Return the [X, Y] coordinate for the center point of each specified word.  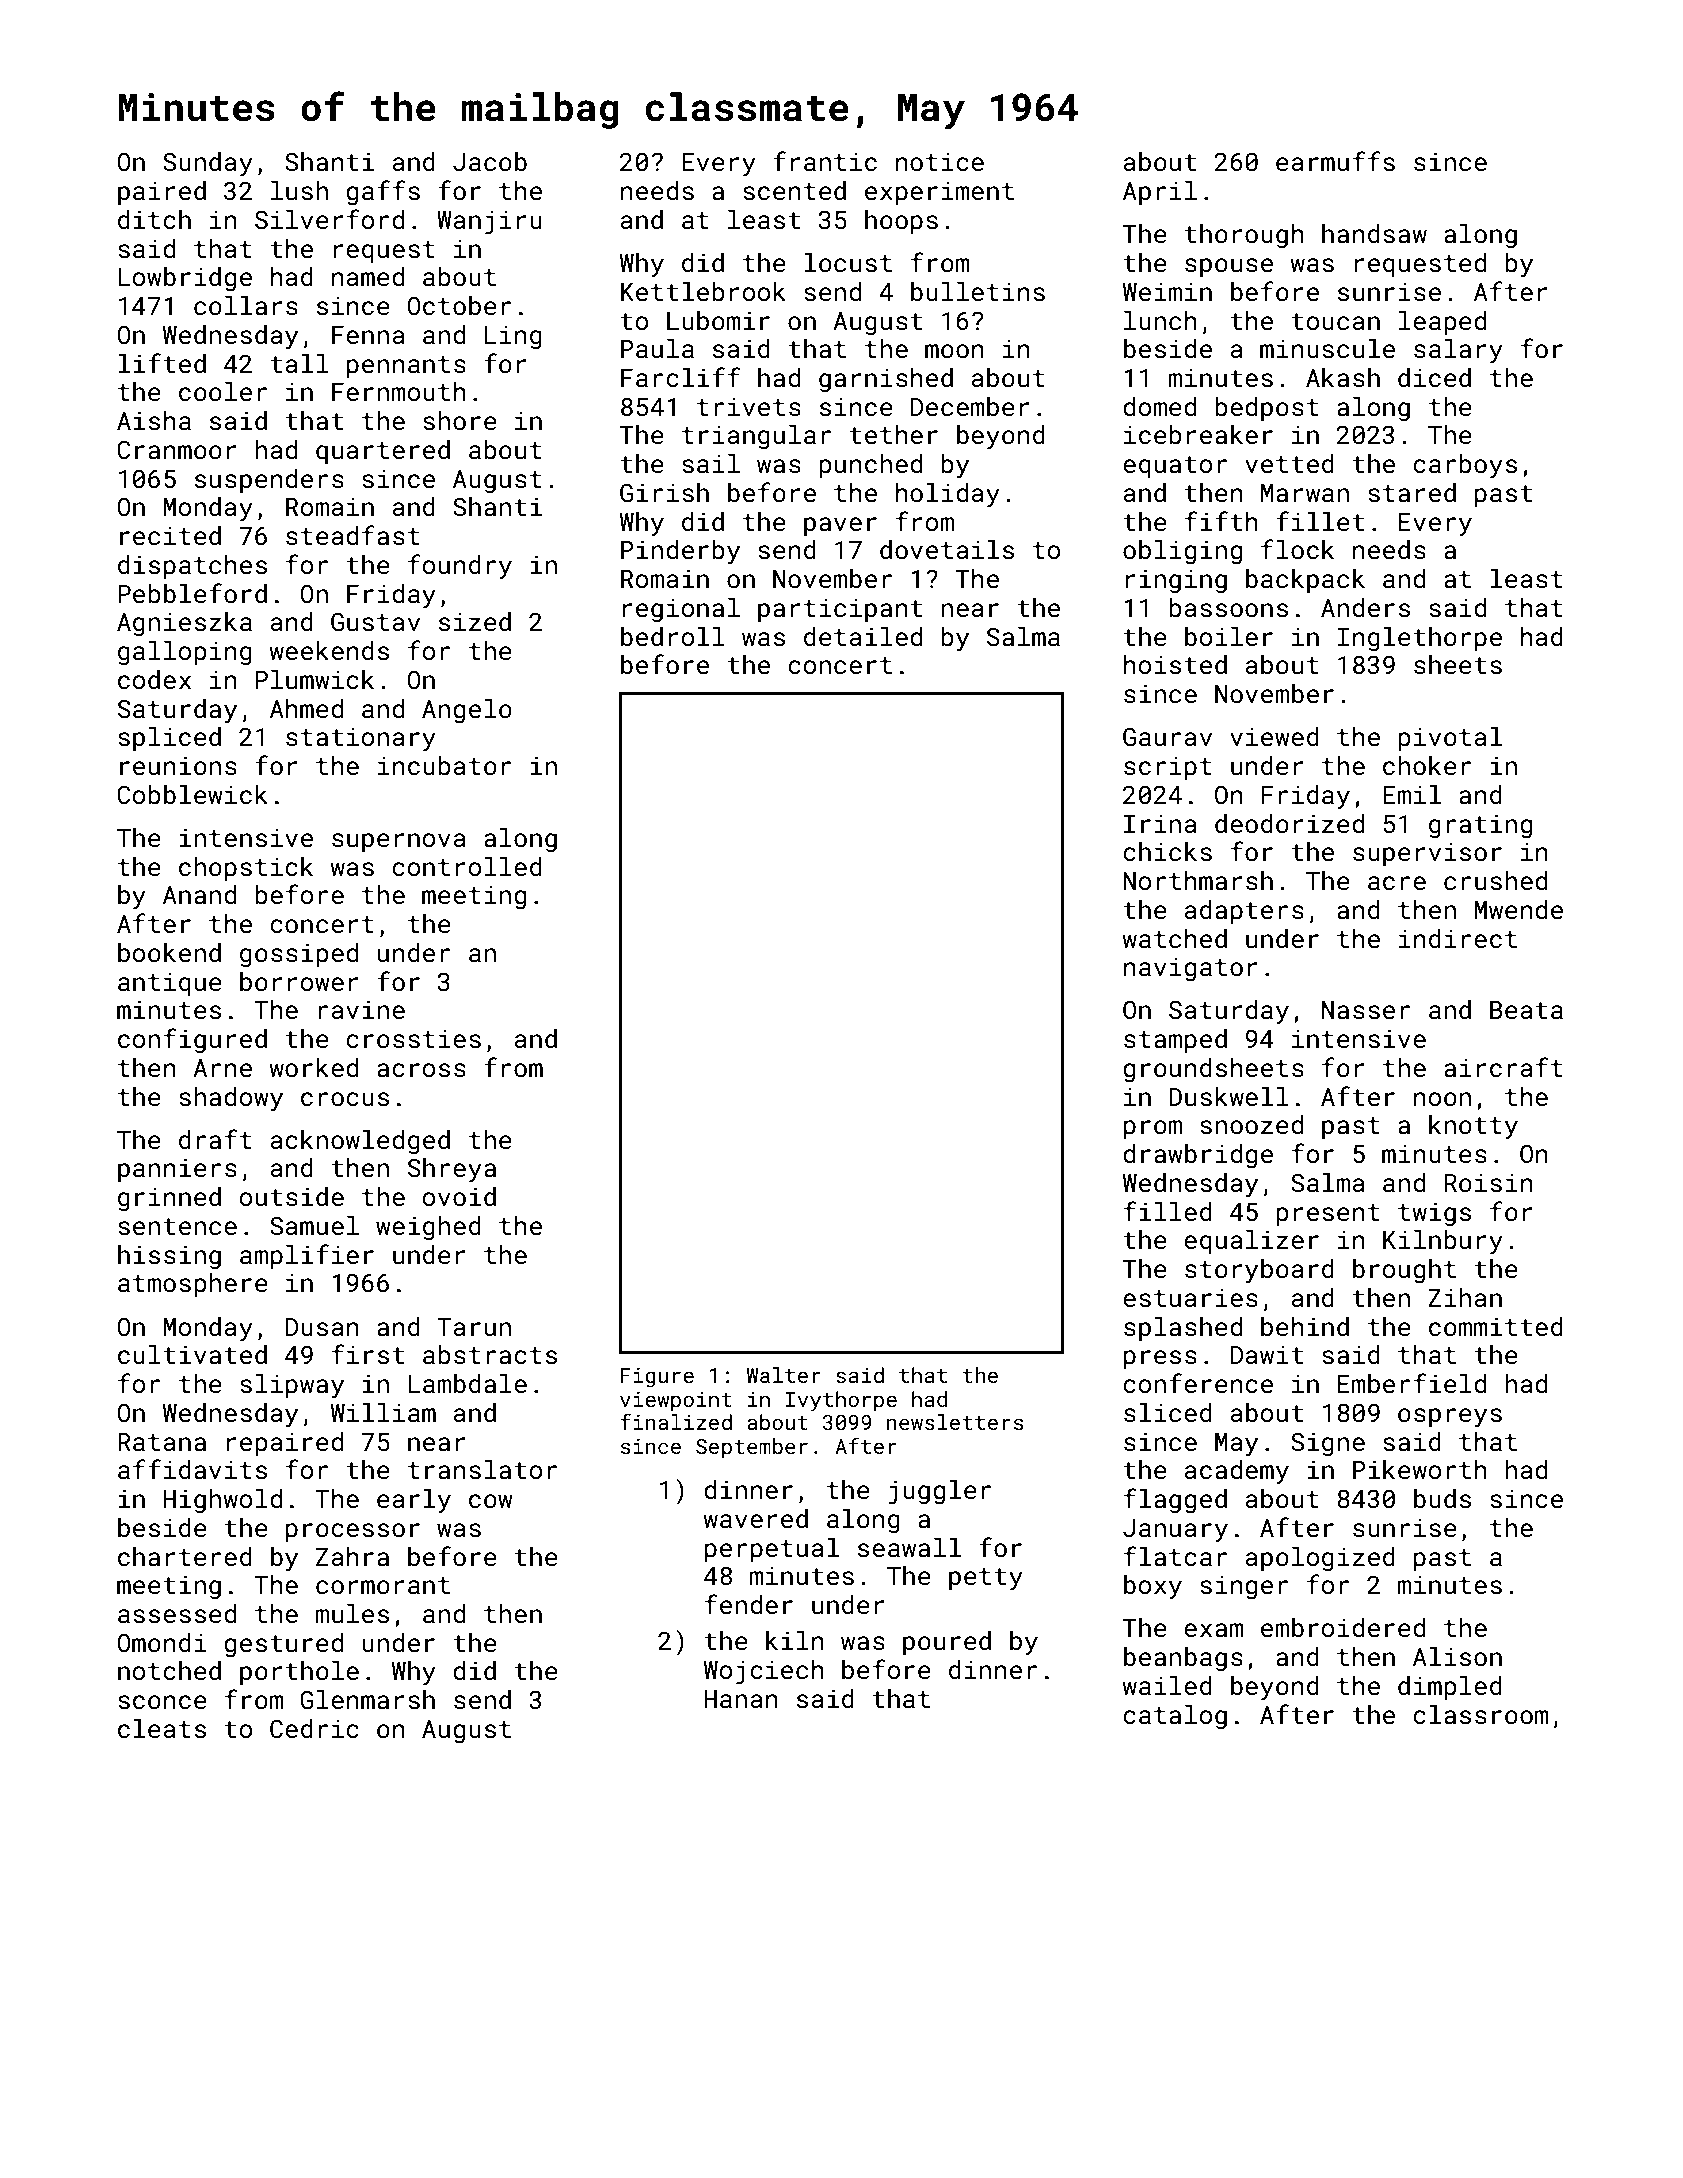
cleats [162, 1729]
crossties [413, 1039]
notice [940, 162]
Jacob [490, 162]
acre [1397, 883]
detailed [863, 637]
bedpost [1267, 409]
